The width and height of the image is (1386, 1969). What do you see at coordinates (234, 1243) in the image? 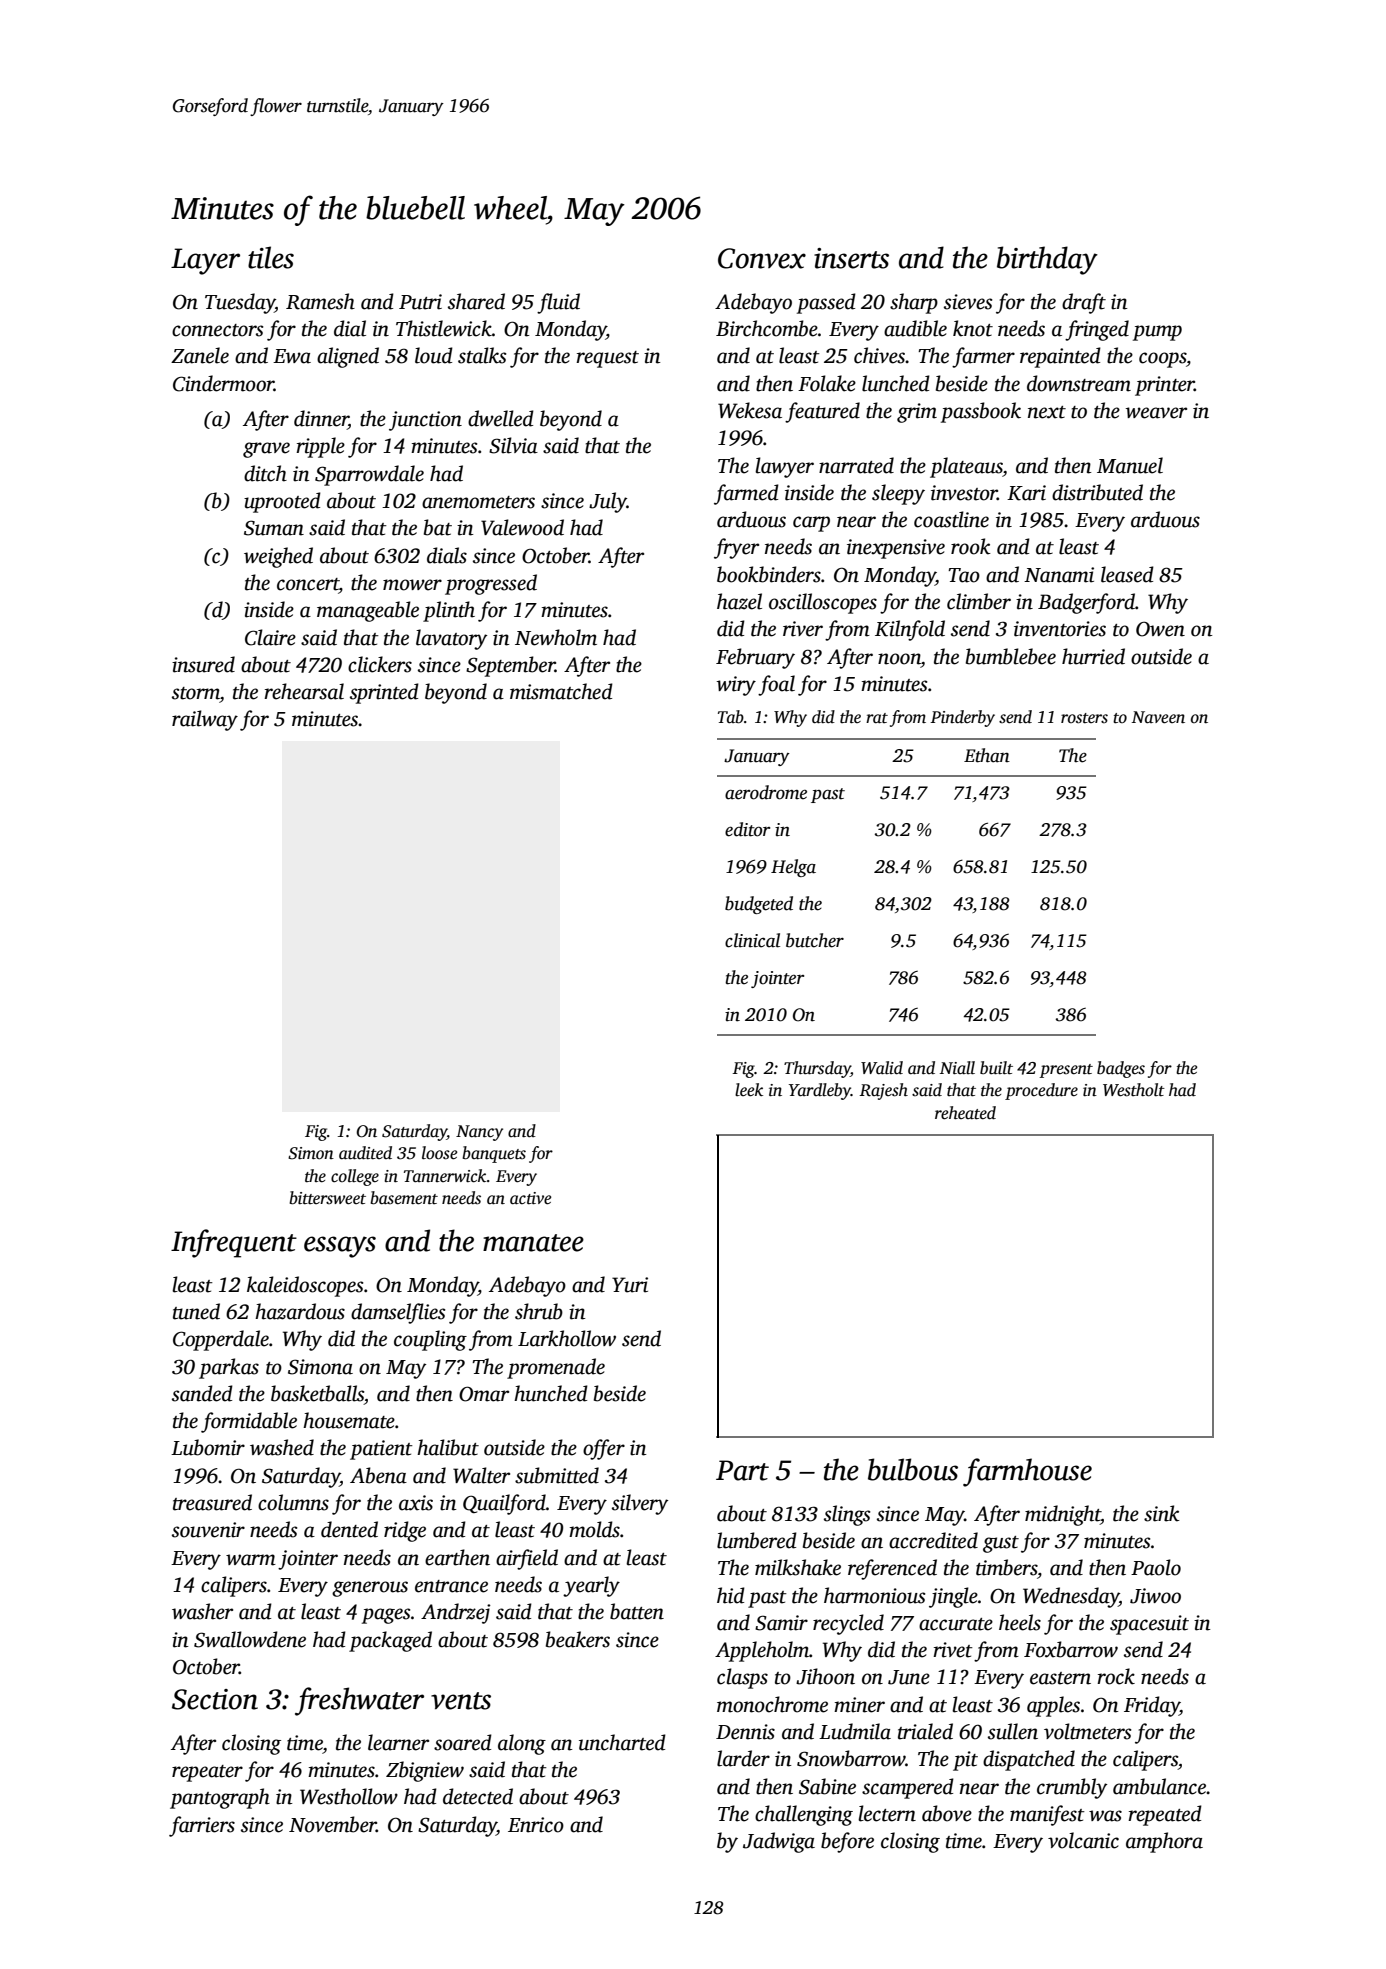
I see `Infrequent` at bounding box center [234, 1243].
